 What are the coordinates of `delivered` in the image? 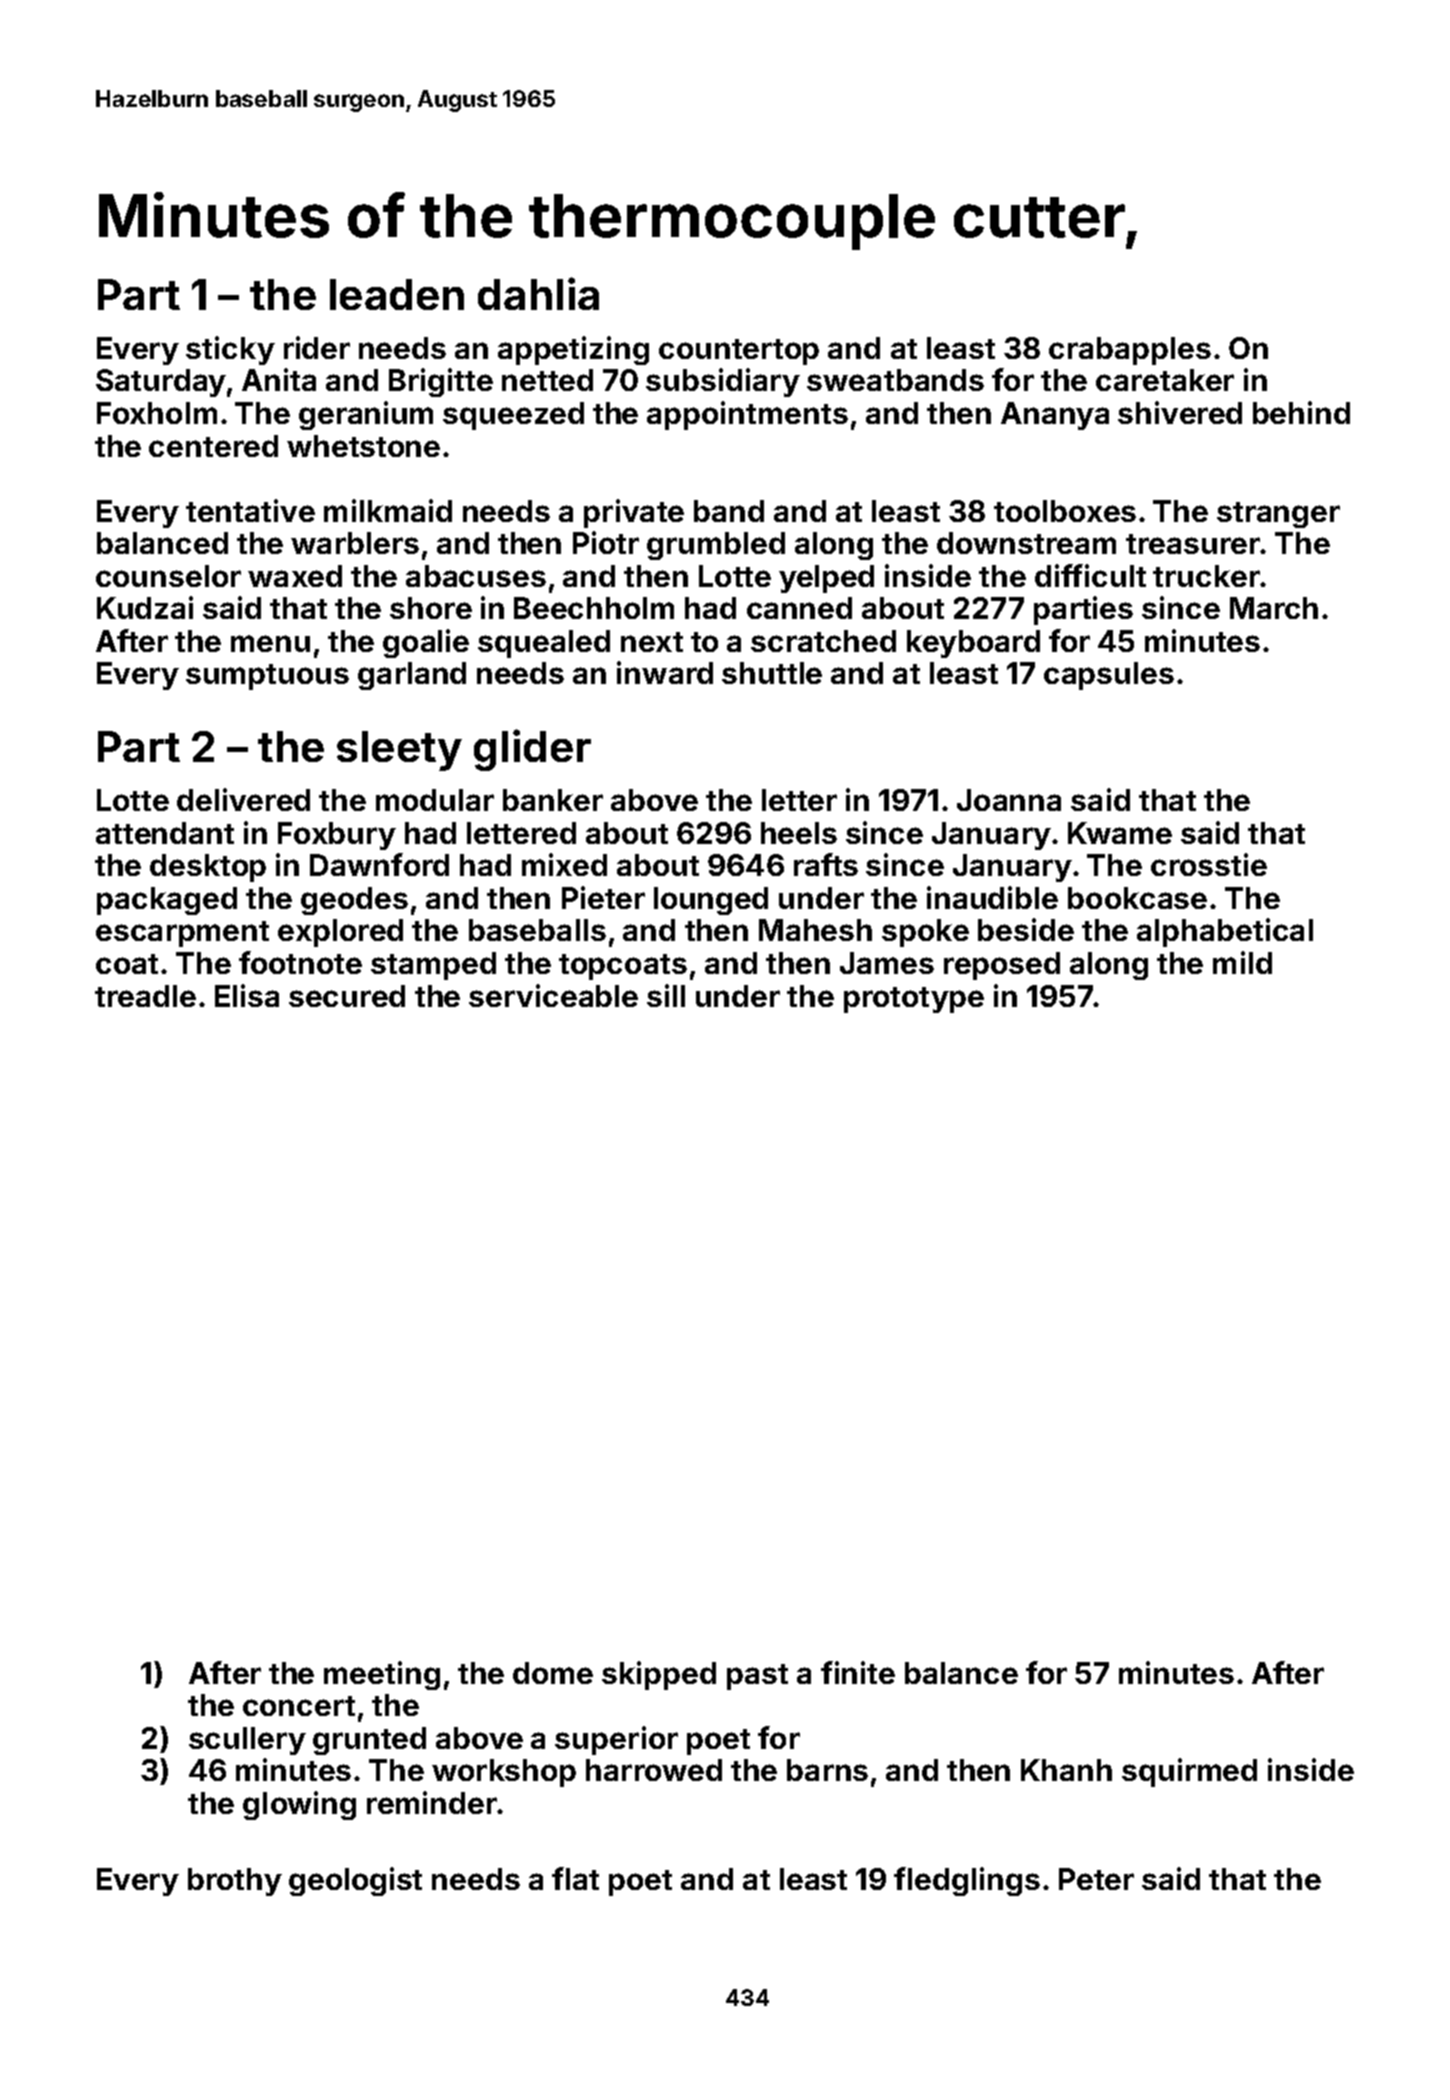 It's located at (243, 799).
